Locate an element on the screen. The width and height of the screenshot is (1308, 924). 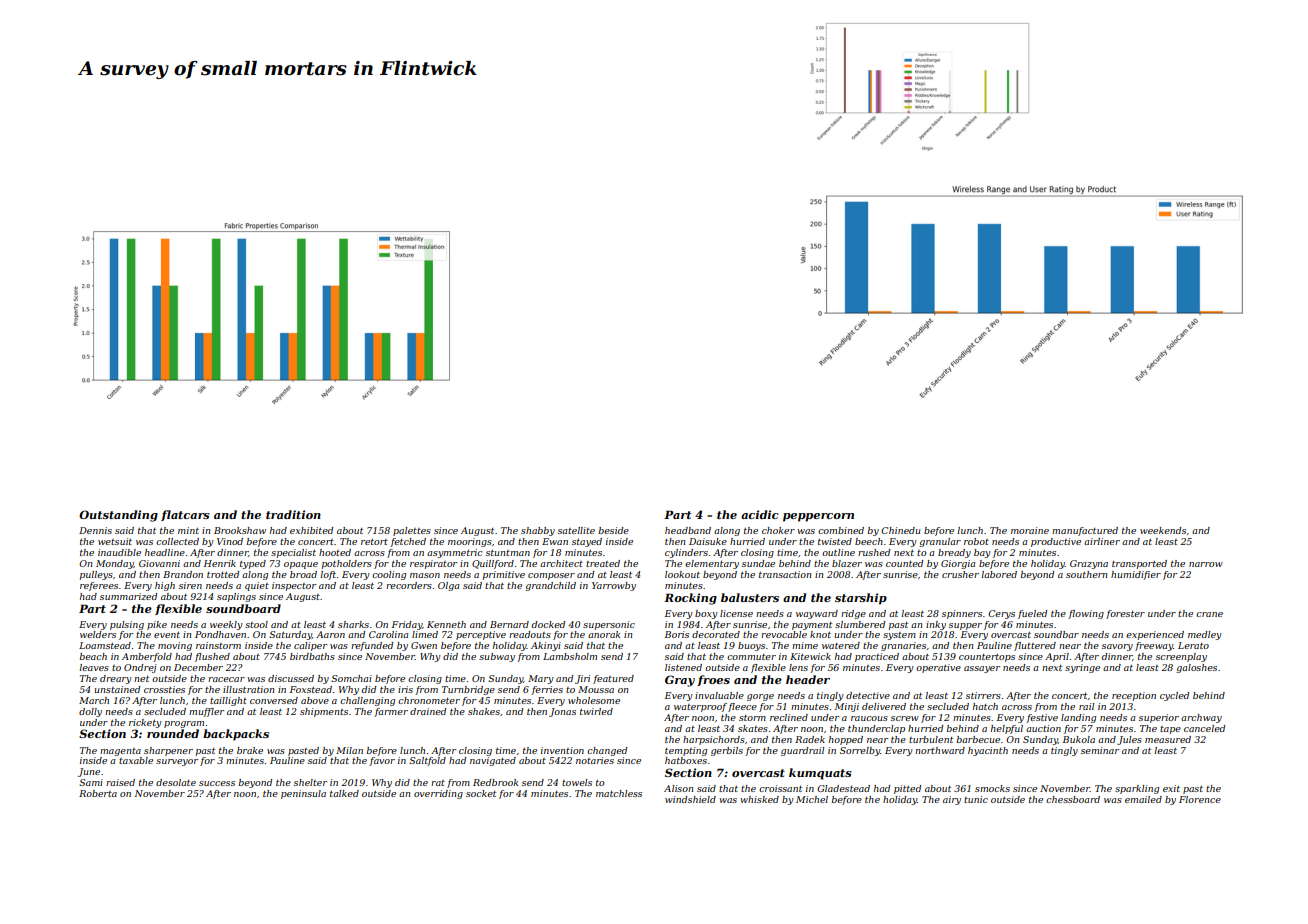
Vinod is located at coordinates (230, 541).
